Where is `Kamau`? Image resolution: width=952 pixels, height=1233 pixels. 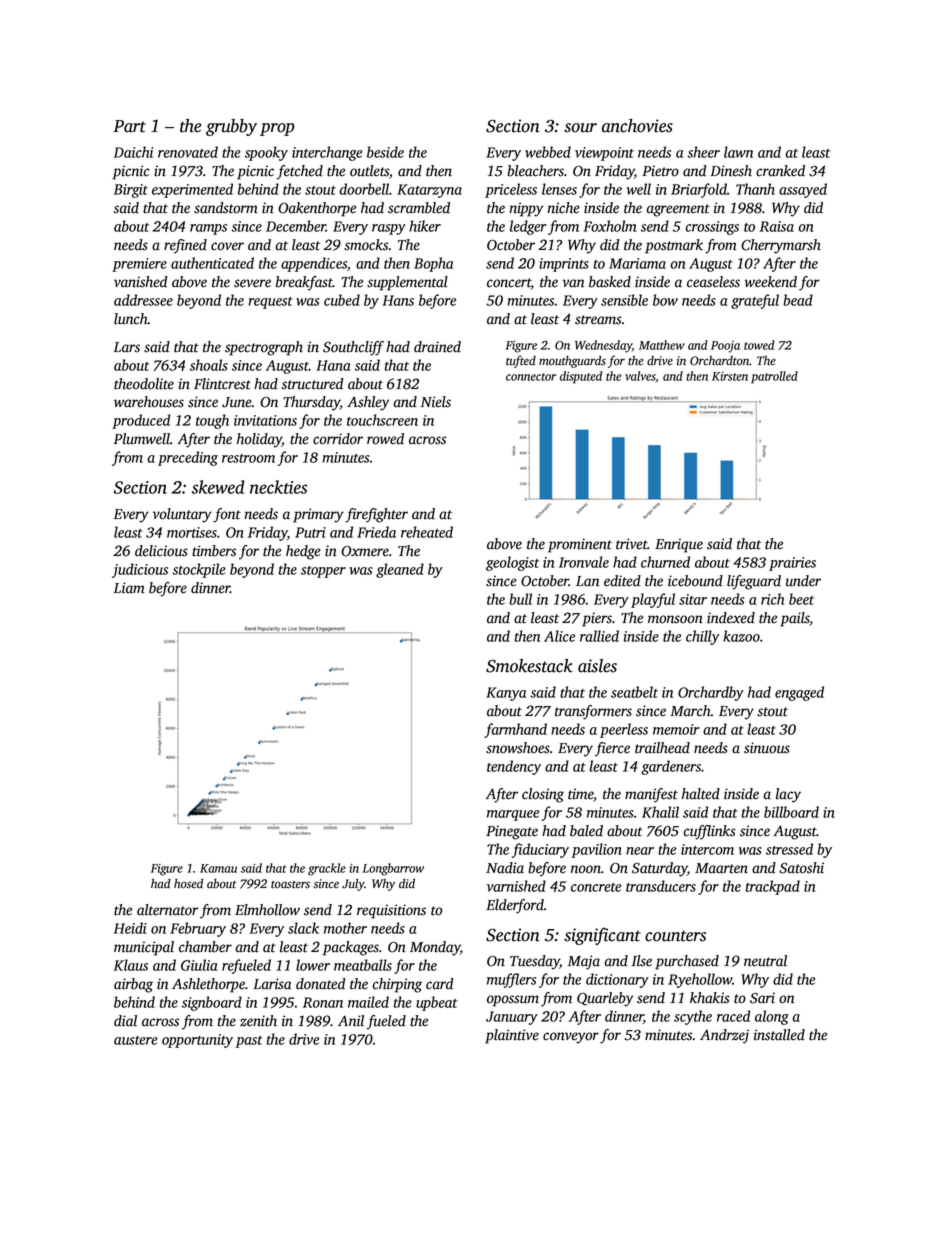 Kamau is located at coordinates (218, 868).
